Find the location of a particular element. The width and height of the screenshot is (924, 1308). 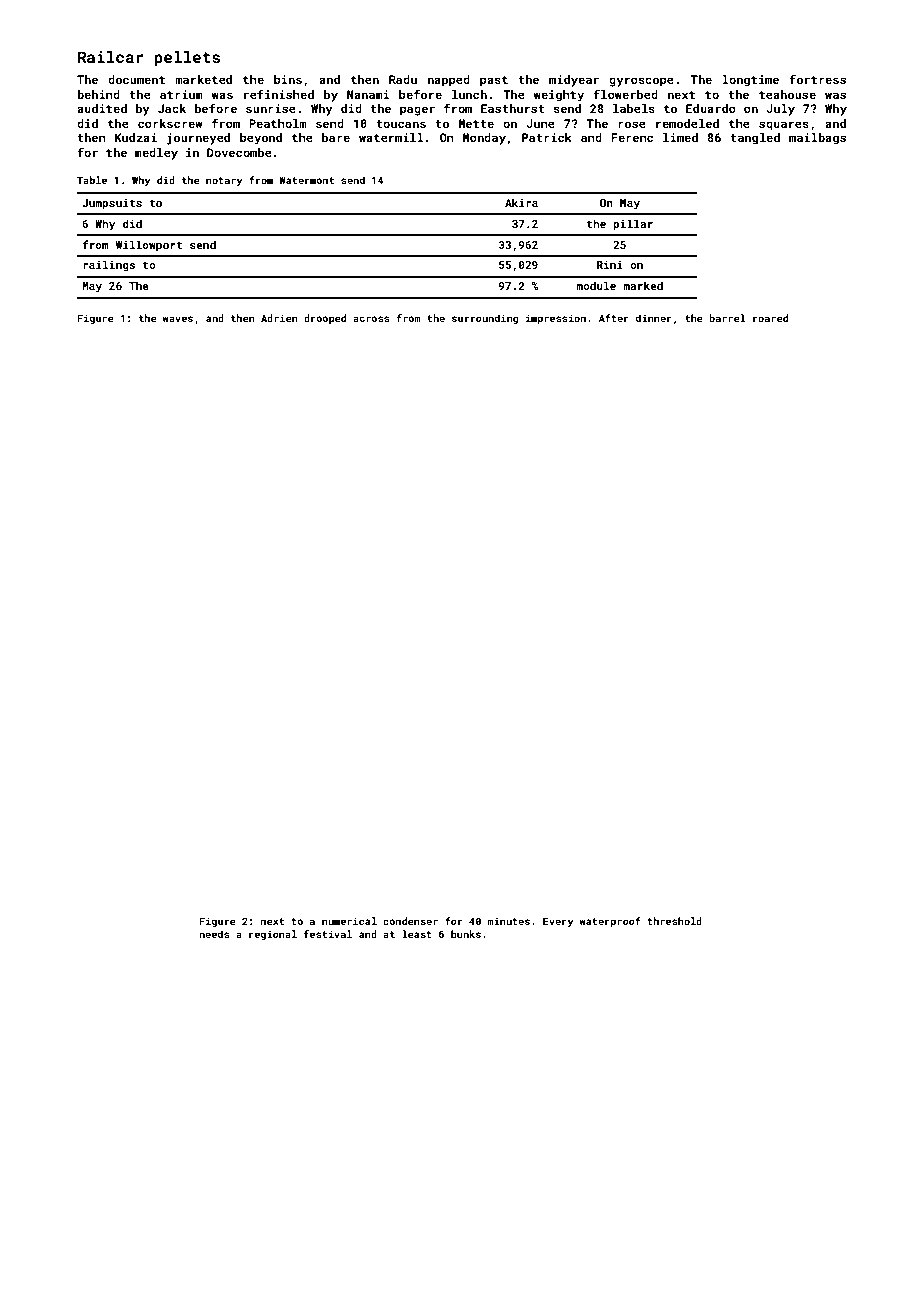

Adrien is located at coordinates (279, 318).
